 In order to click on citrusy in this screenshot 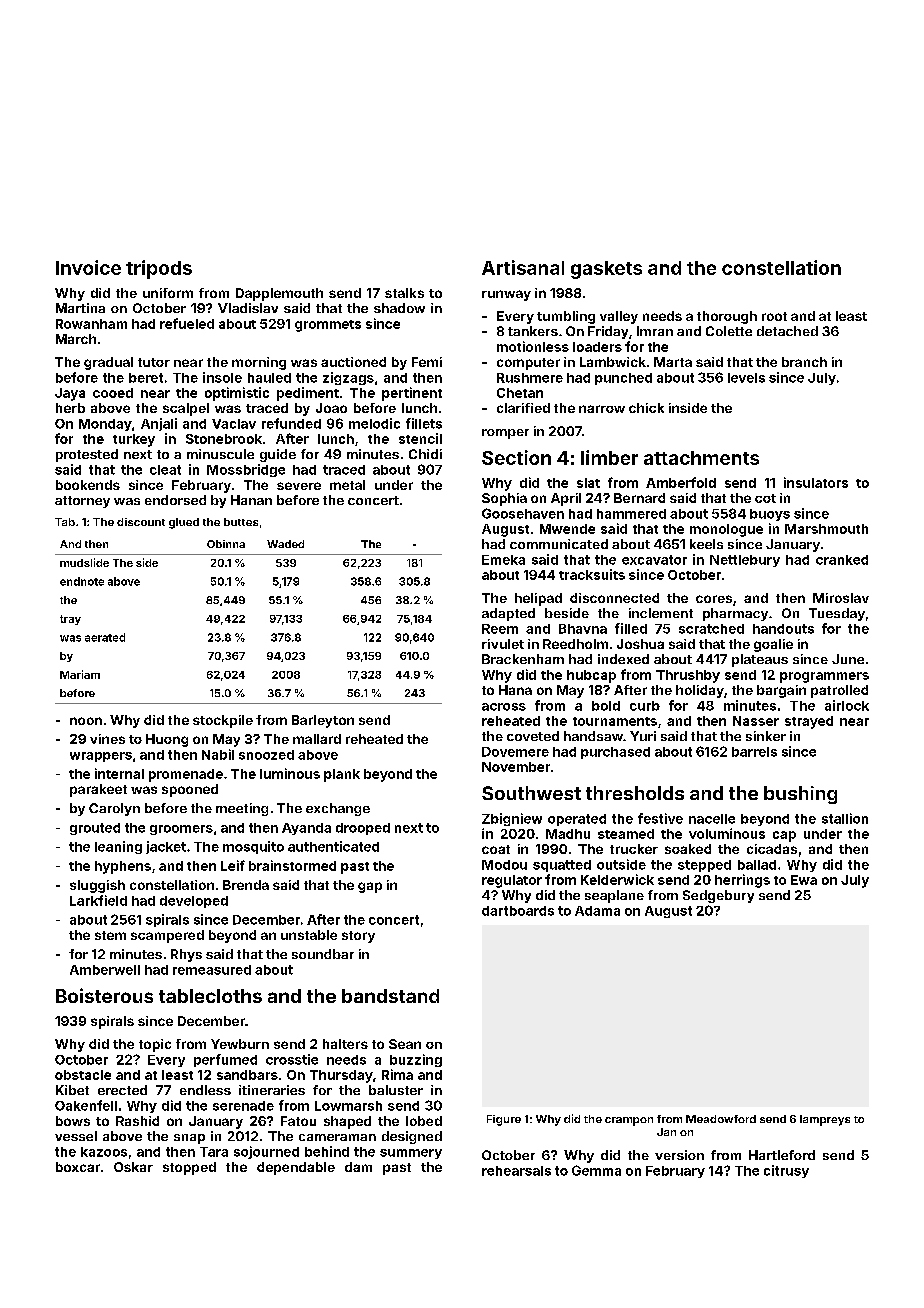, I will do `click(786, 1171)`.
